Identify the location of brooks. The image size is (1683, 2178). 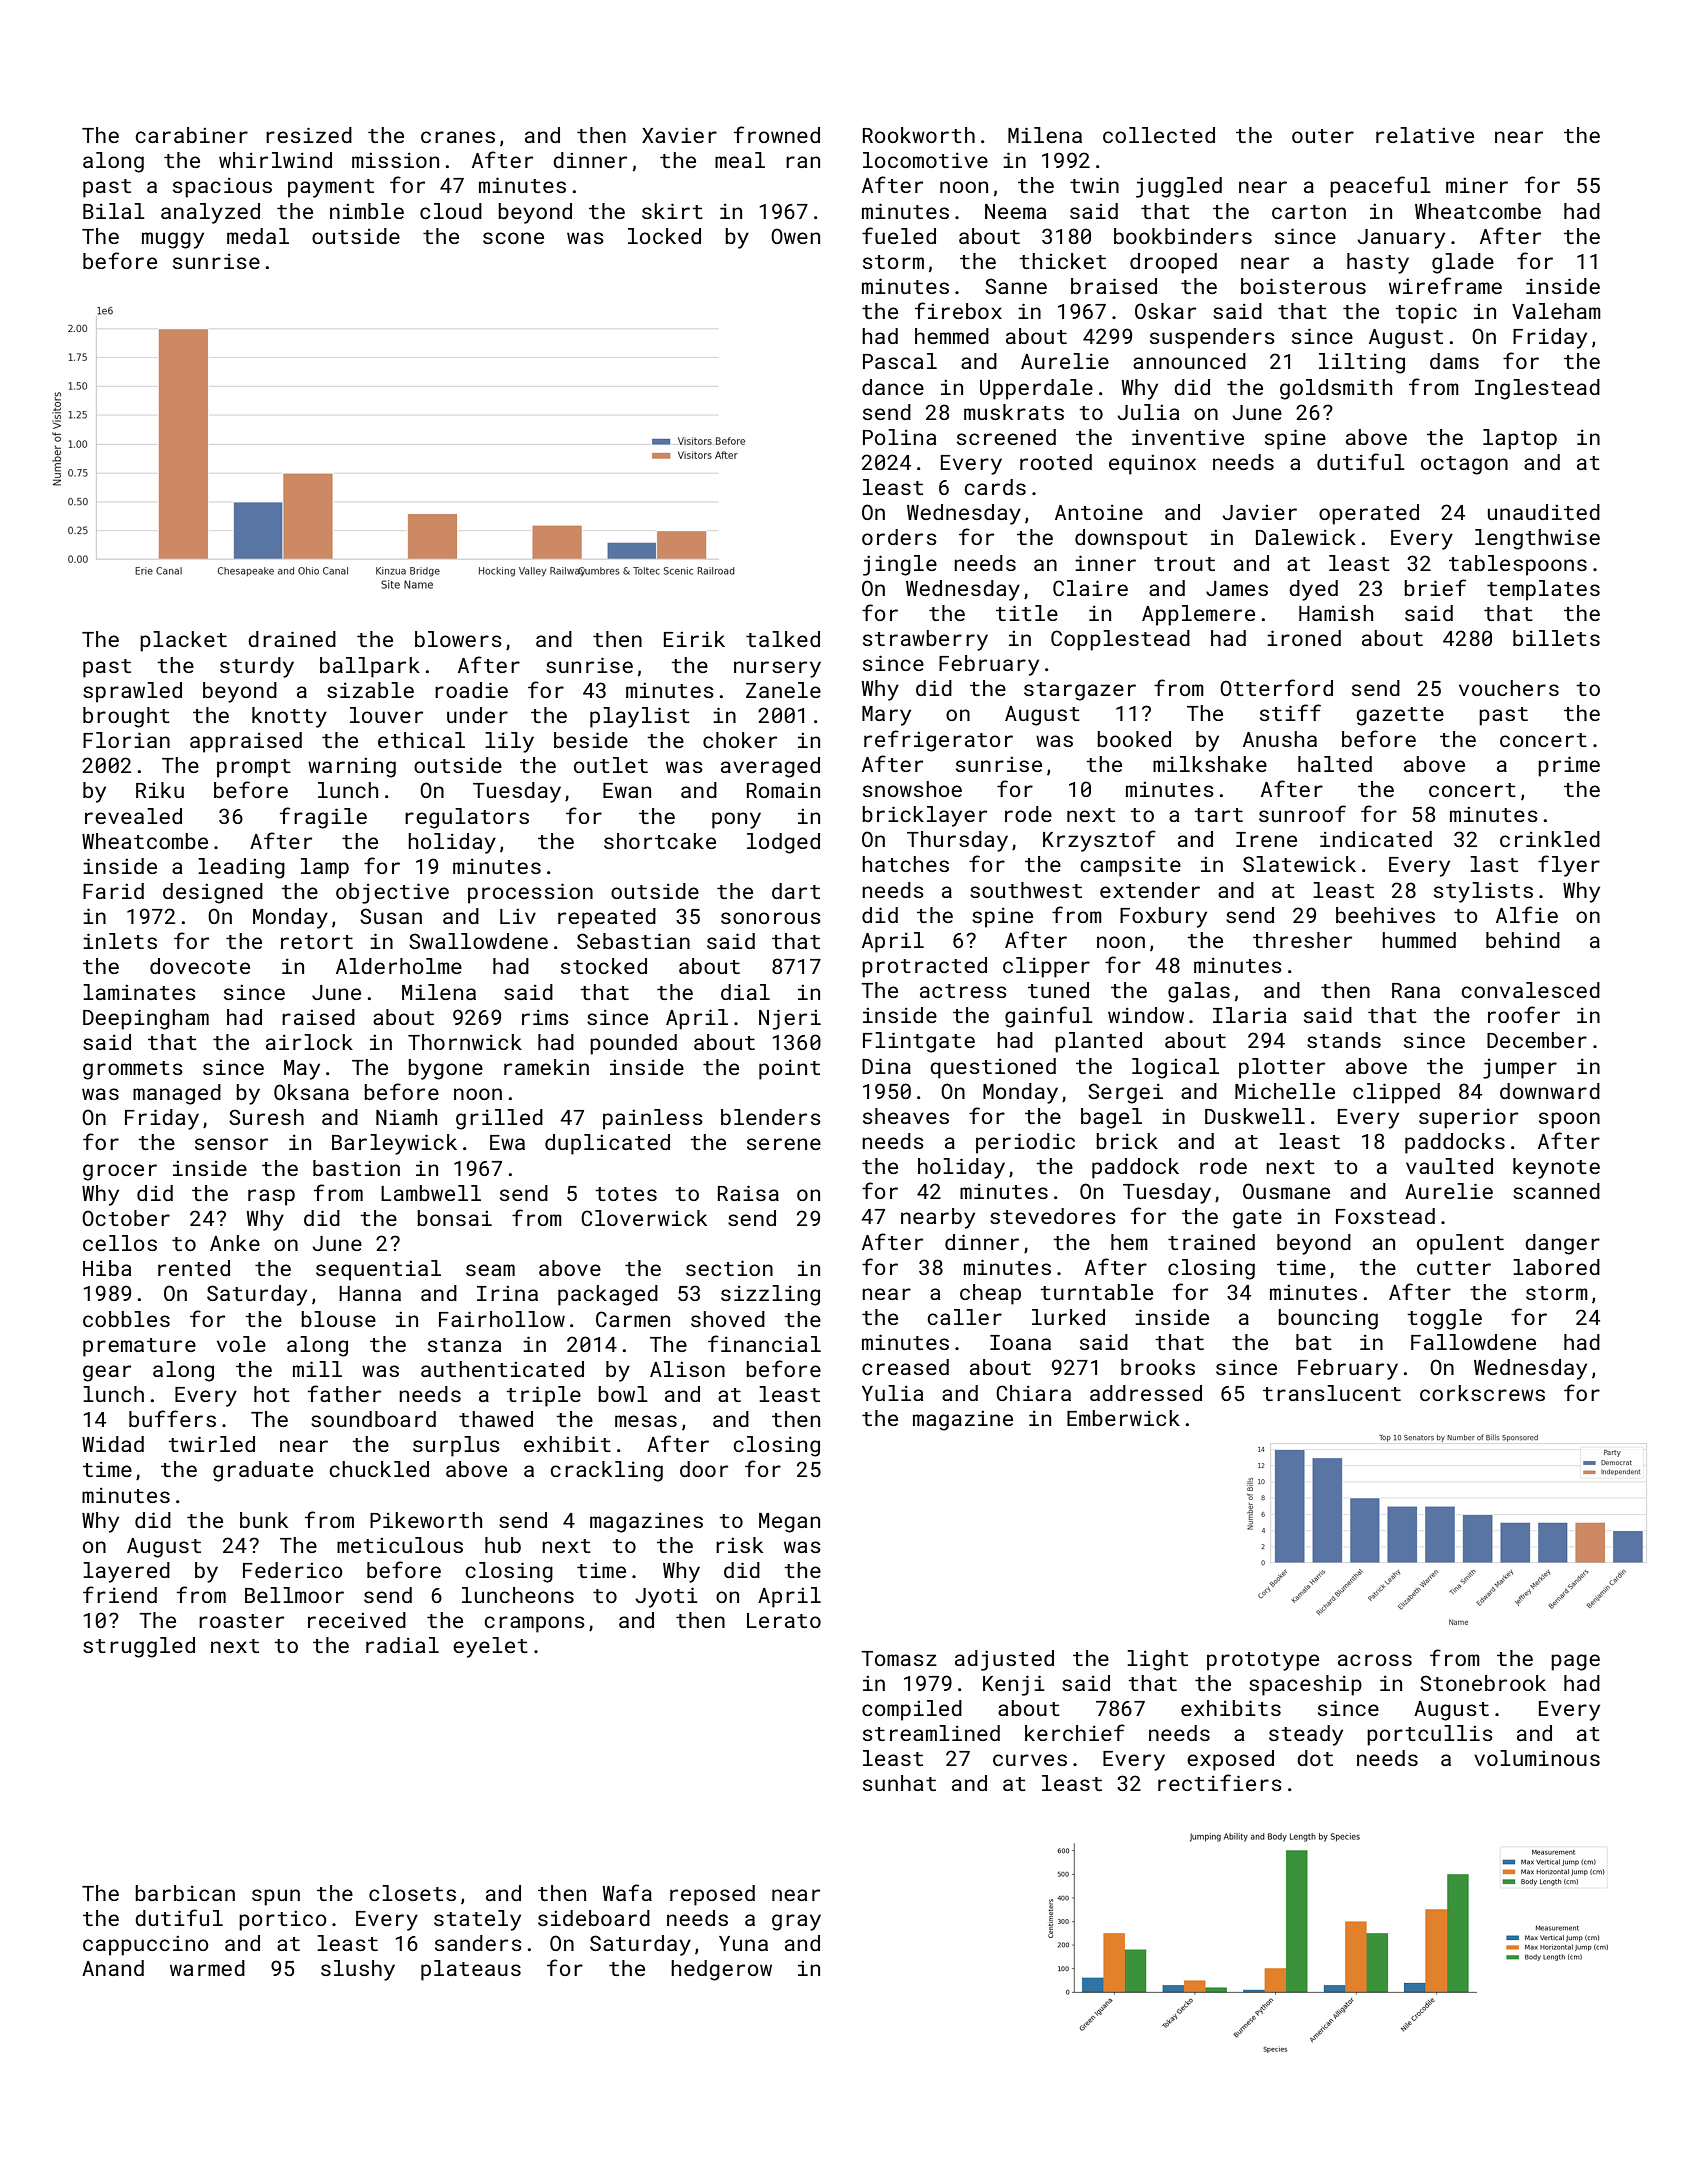
(1158, 1367).
